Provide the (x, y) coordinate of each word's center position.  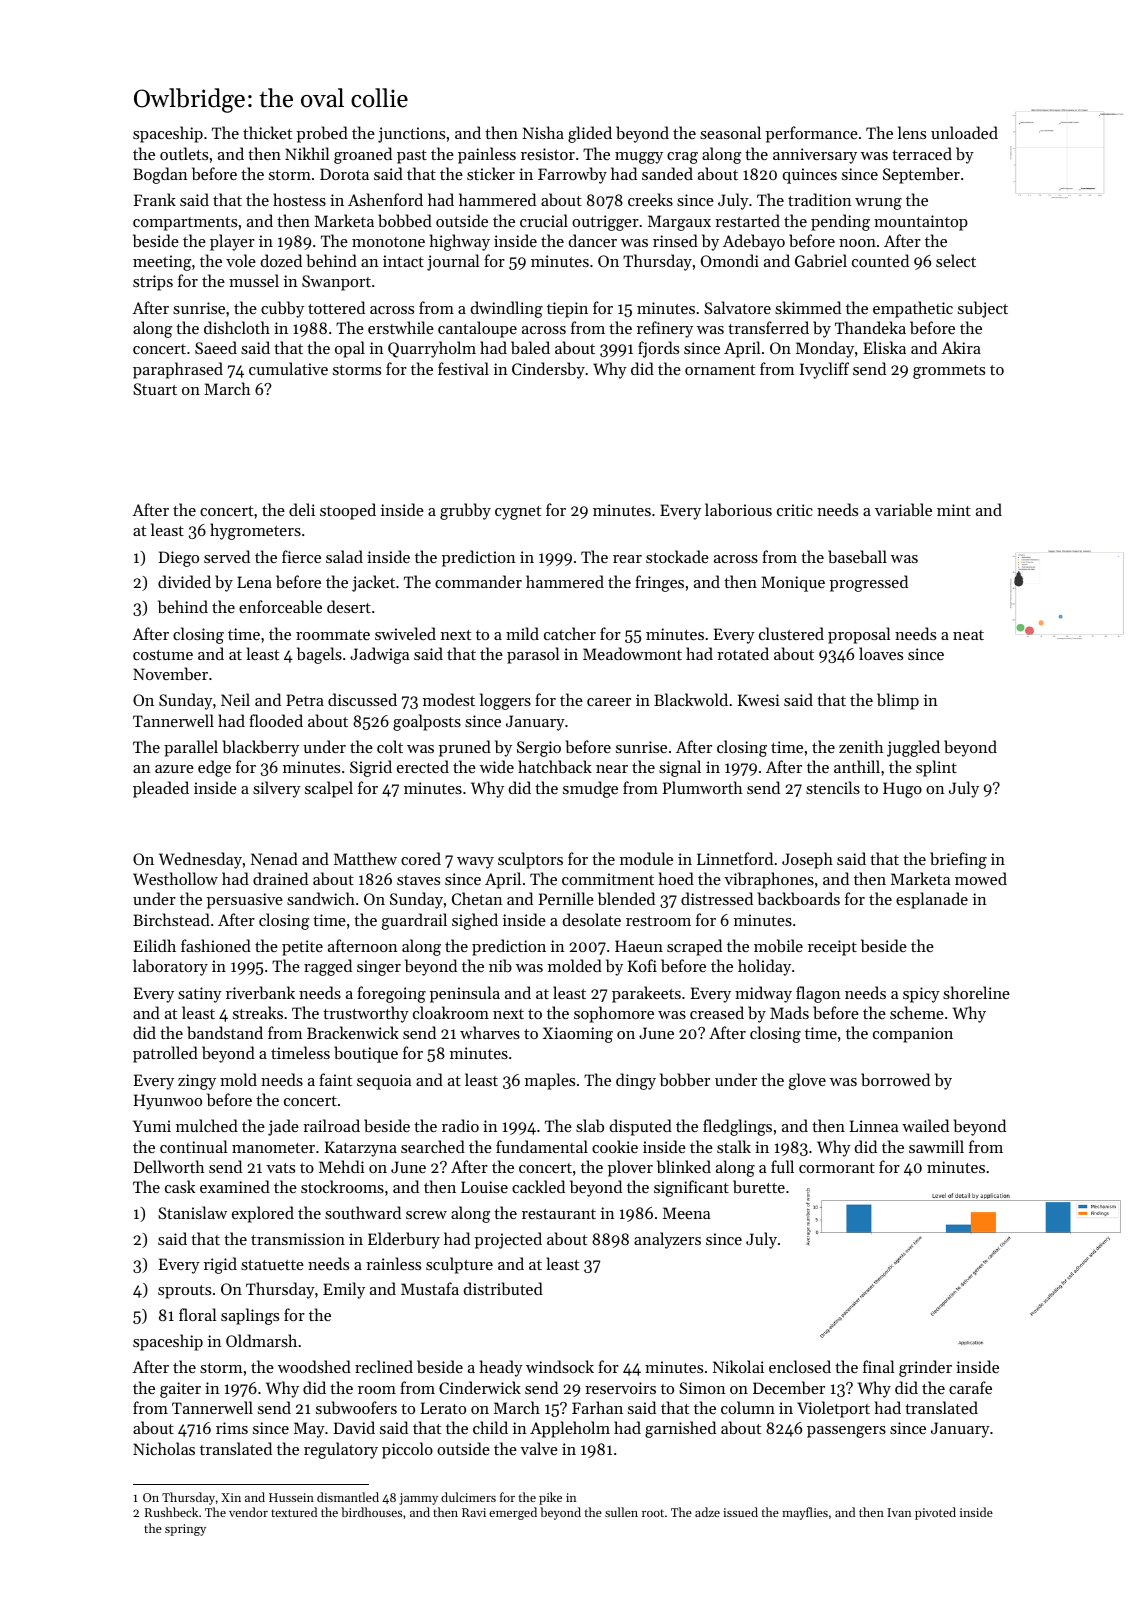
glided (590, 134)
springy (185, 1530)
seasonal (730, 132)
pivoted (935, 1513)
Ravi (474, 1512)
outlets (184, 153)
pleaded (161, 789)
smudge (590, 789)
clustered (791, 633)
